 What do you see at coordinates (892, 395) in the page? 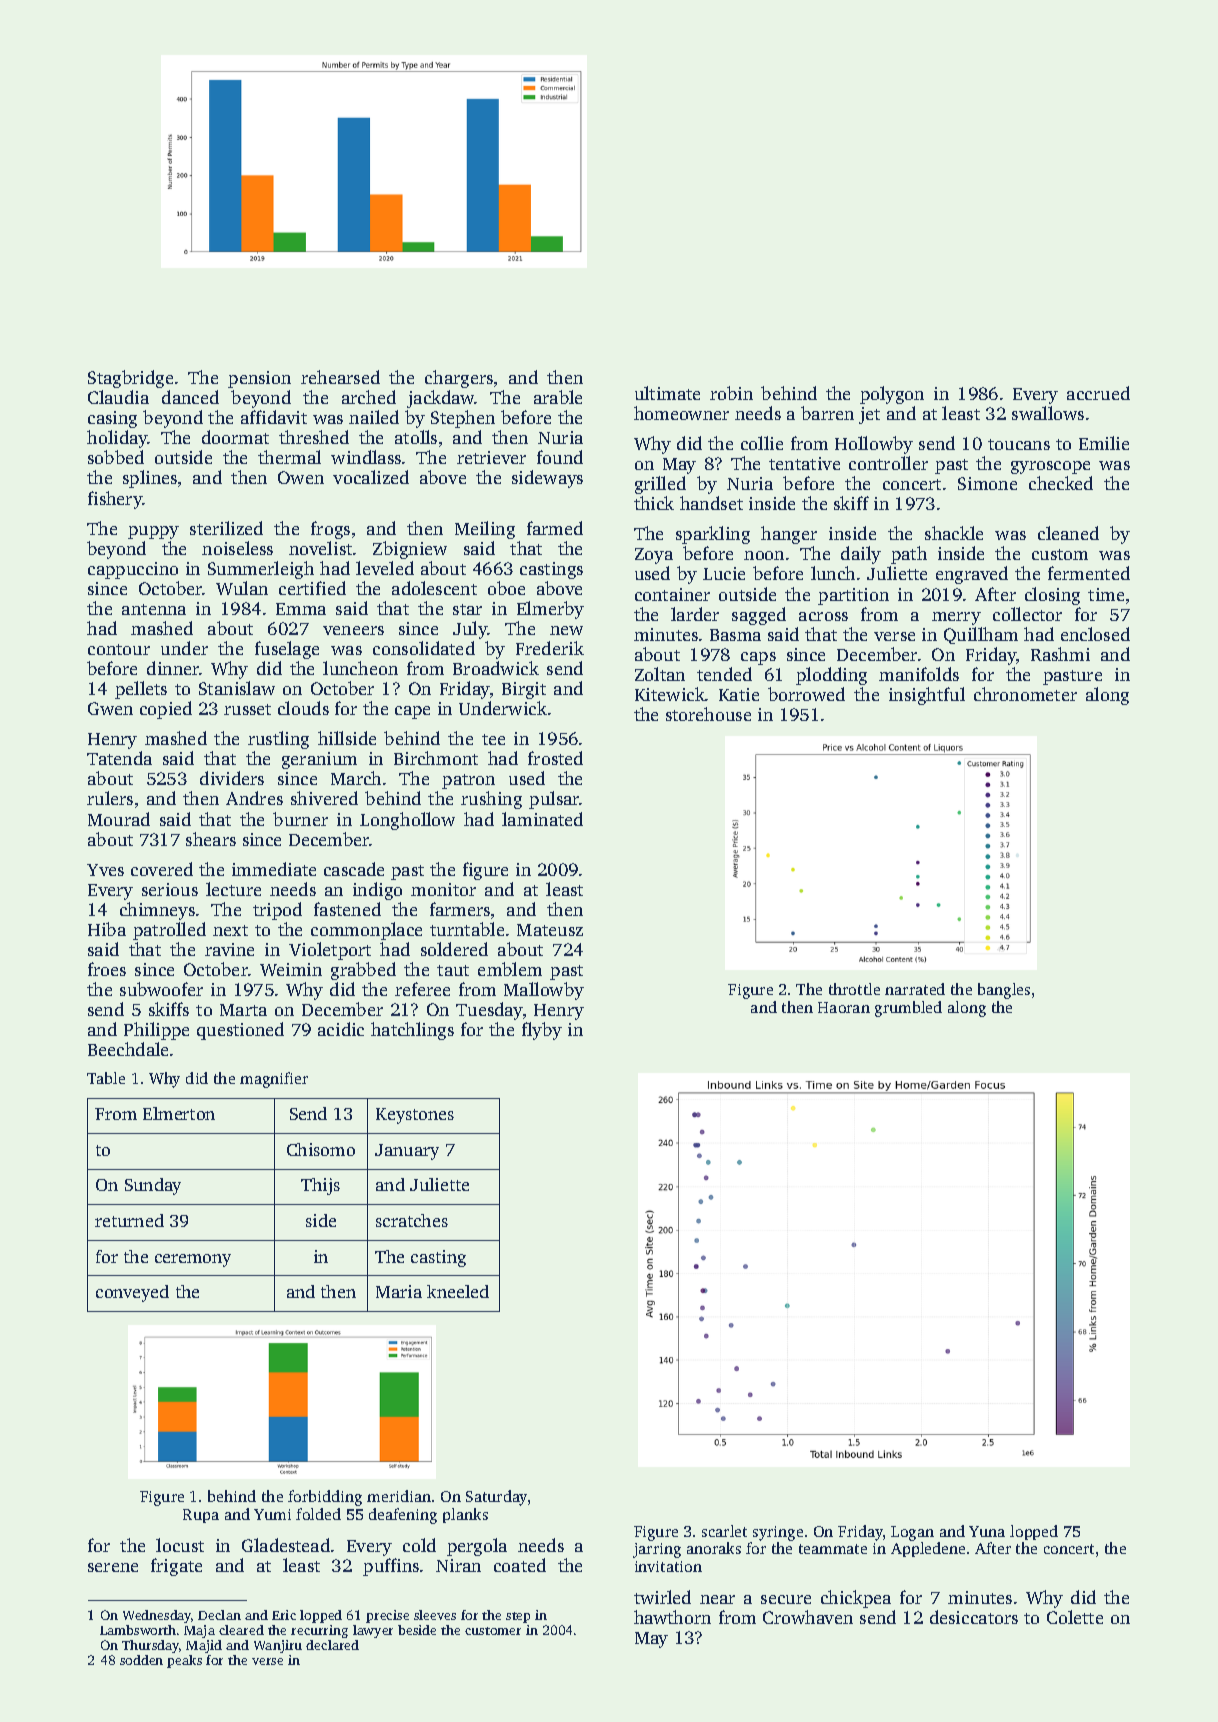
I see `polygon` at bounding box center [892, 395].
